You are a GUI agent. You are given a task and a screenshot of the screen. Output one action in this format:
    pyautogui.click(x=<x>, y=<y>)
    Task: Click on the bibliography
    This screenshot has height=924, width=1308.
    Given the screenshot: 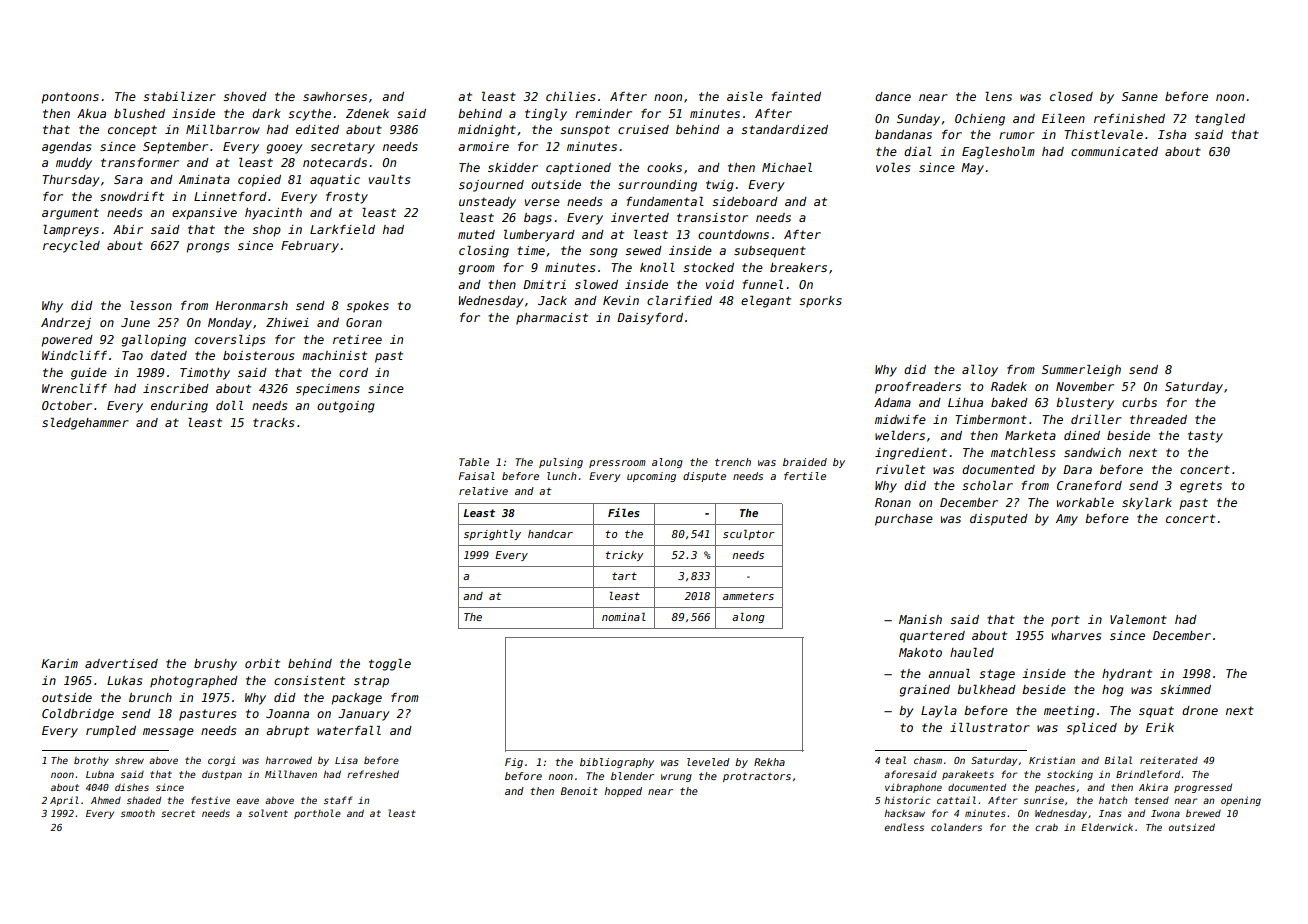 What is the action you would take?
    pyautogui.click(x=617, y=763)
